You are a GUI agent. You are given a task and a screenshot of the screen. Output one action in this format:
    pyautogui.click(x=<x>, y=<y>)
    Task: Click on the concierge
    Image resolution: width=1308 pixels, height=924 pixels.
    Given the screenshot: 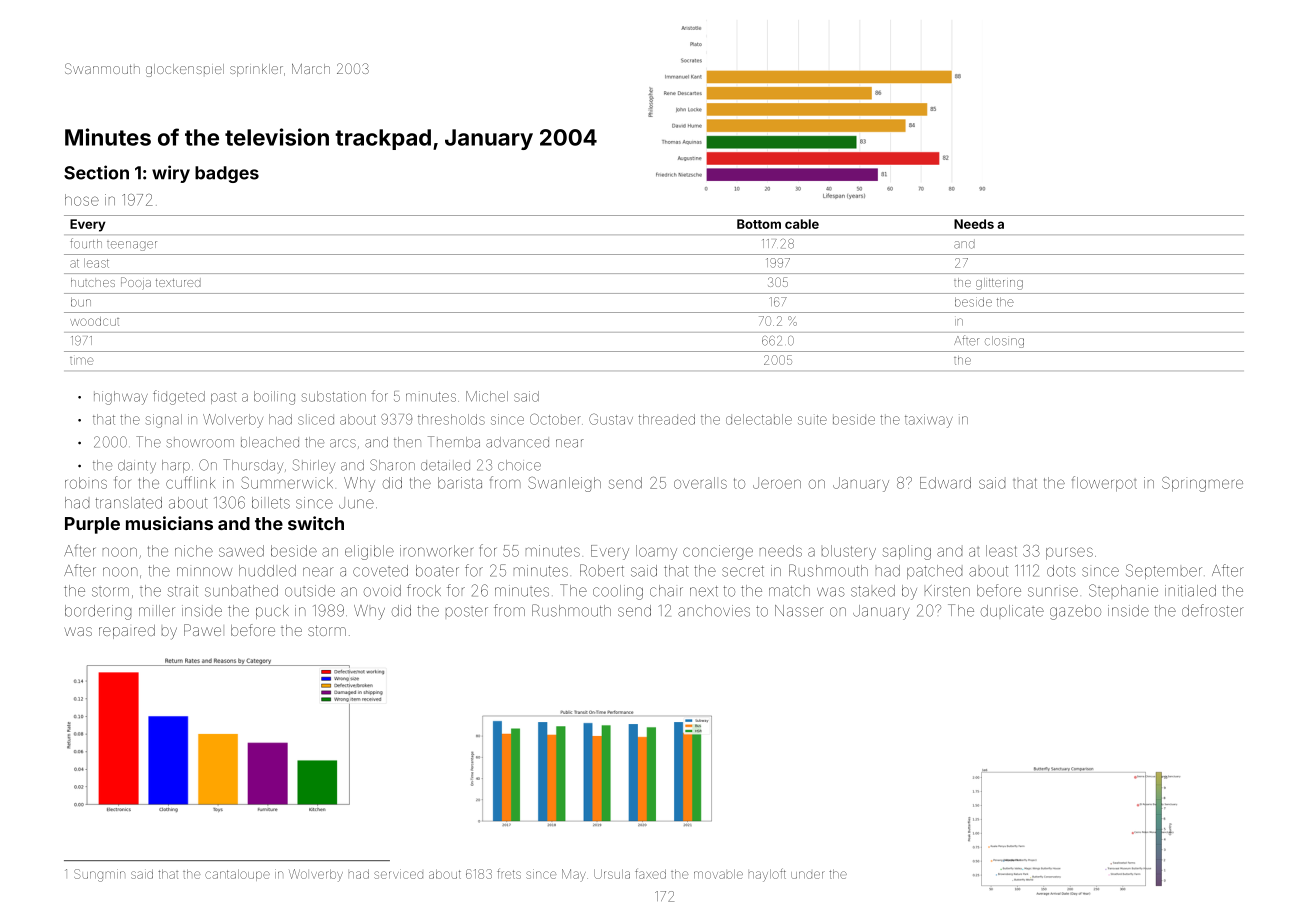 What is the action you would take?
    pyautogui.click(x=718, y=552)
